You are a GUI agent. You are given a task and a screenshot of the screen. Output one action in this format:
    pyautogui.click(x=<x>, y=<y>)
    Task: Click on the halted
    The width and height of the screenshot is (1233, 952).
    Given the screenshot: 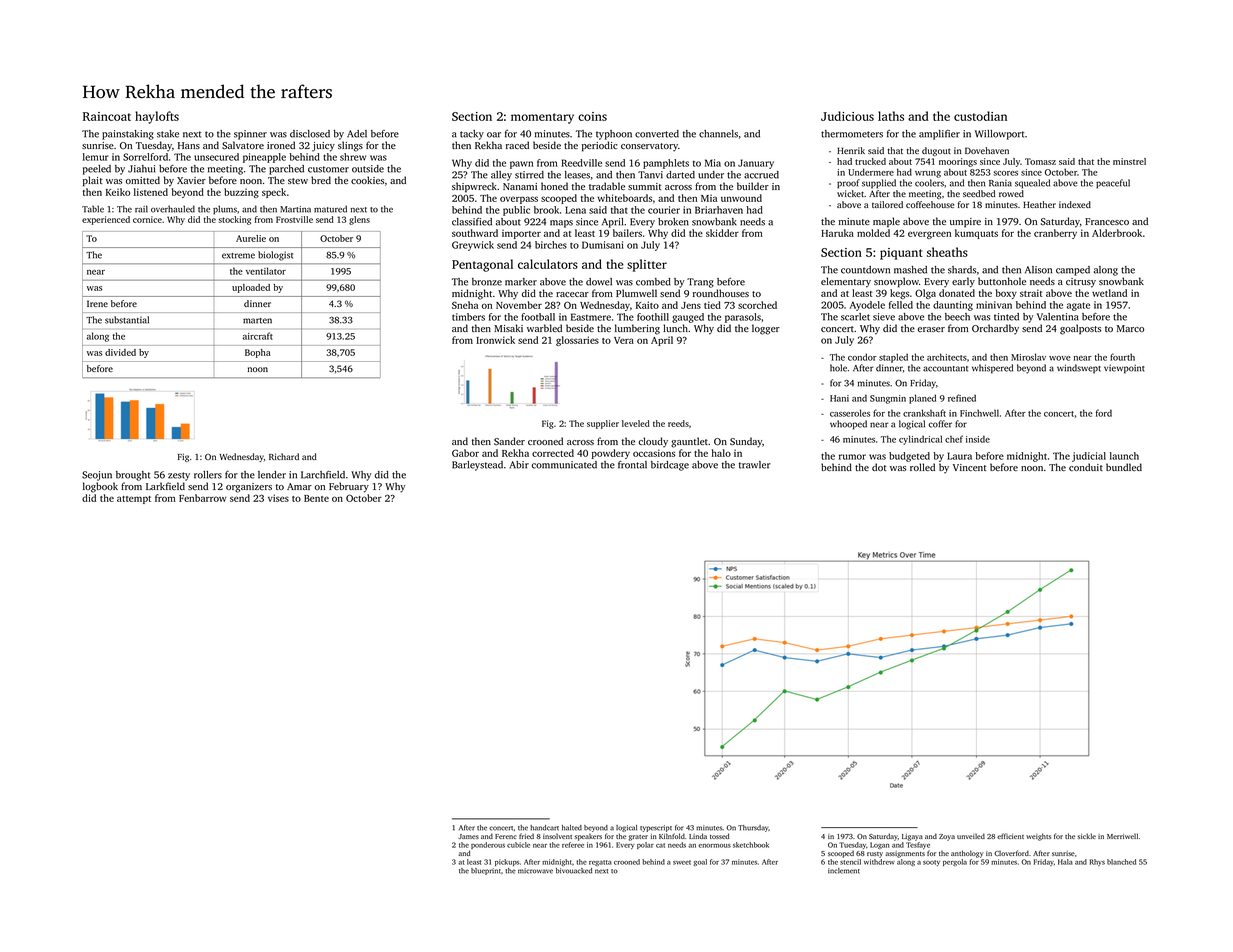 What is the action you would take?
    pyautogui.click(x=572, y=828)
